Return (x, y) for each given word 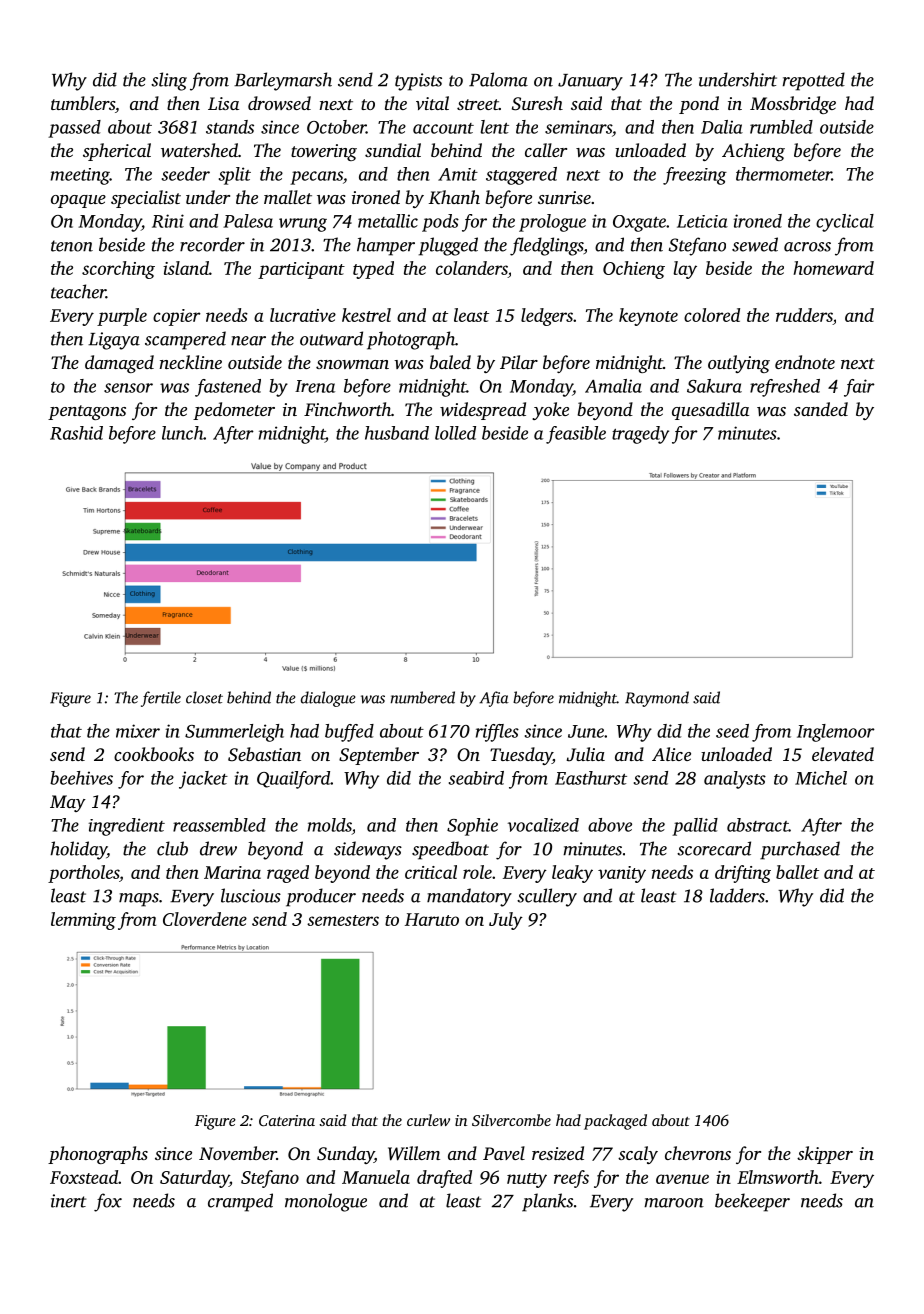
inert (68, 1201)
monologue (326, 1202)
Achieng (753, 152)
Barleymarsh (283, 81)
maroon (674, 1203)
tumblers (83, 103)
